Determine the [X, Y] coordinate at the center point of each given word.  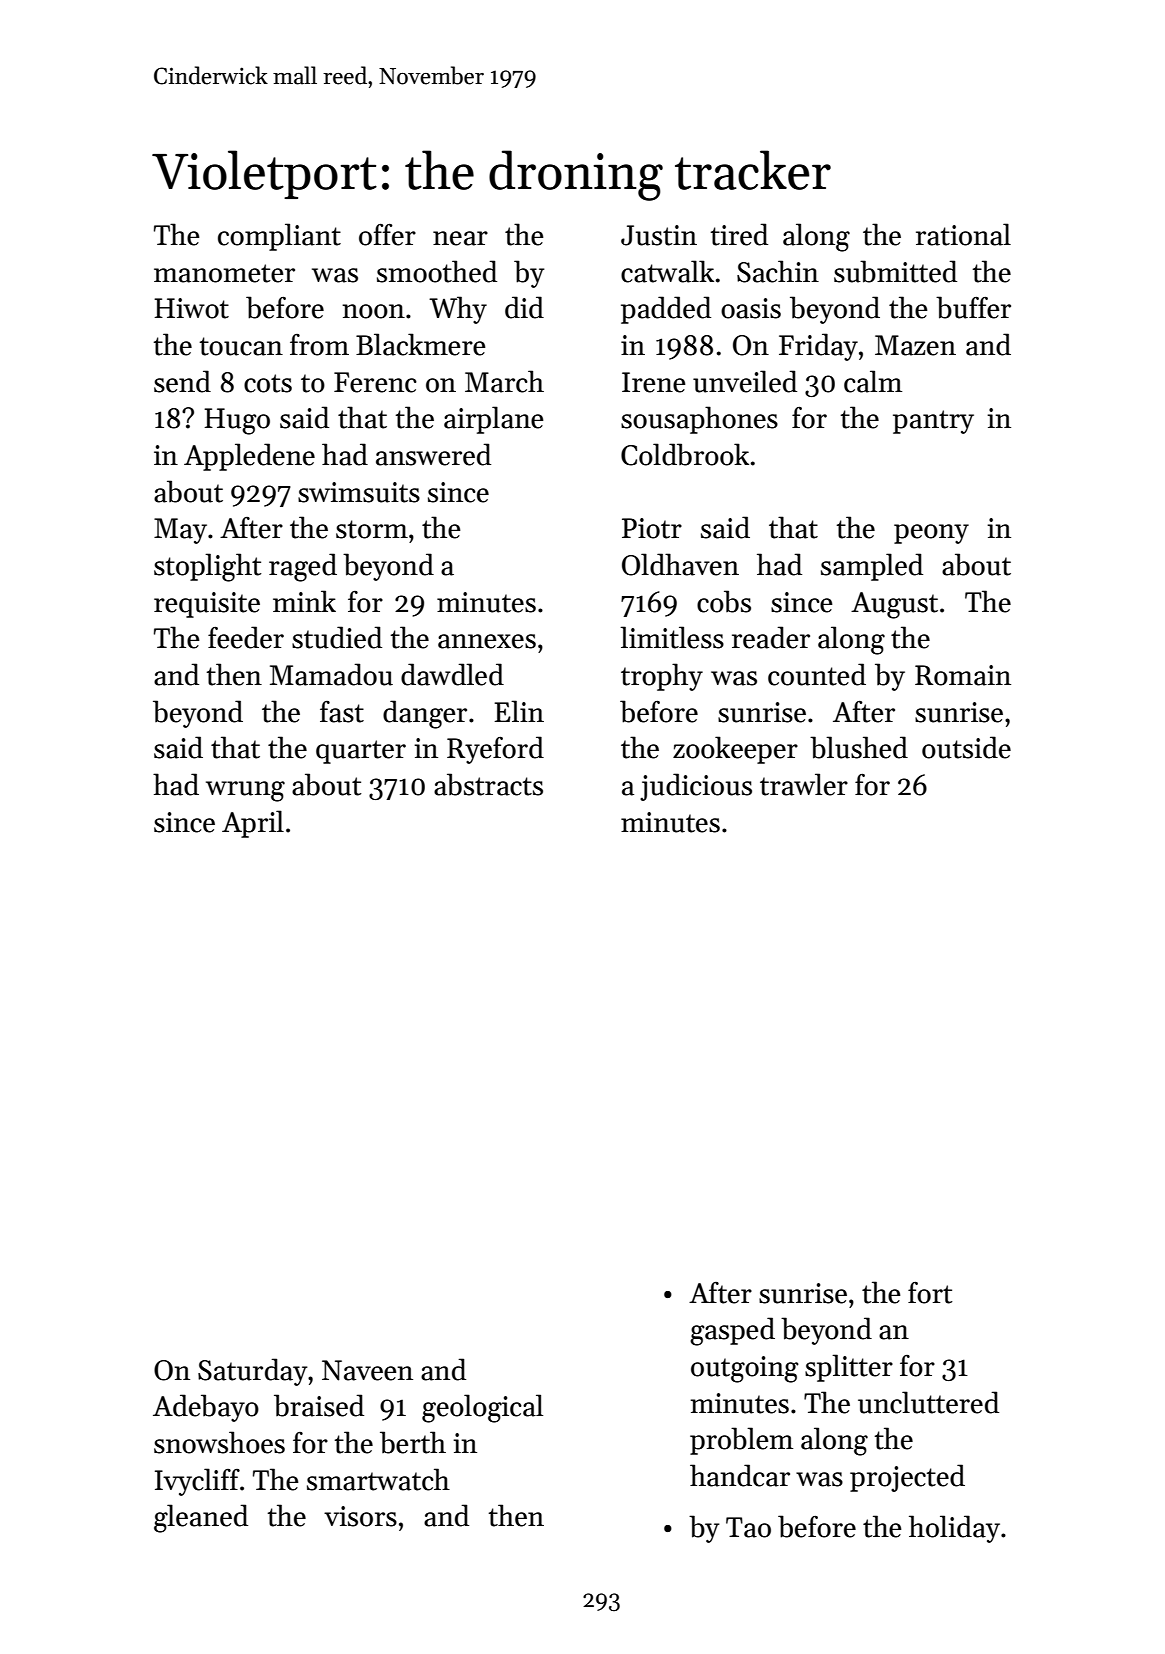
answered [433, 454]
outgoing [745, 1369]
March [504, 381]
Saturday [253, 1372]
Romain [963, 675]
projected [907, 1478]
